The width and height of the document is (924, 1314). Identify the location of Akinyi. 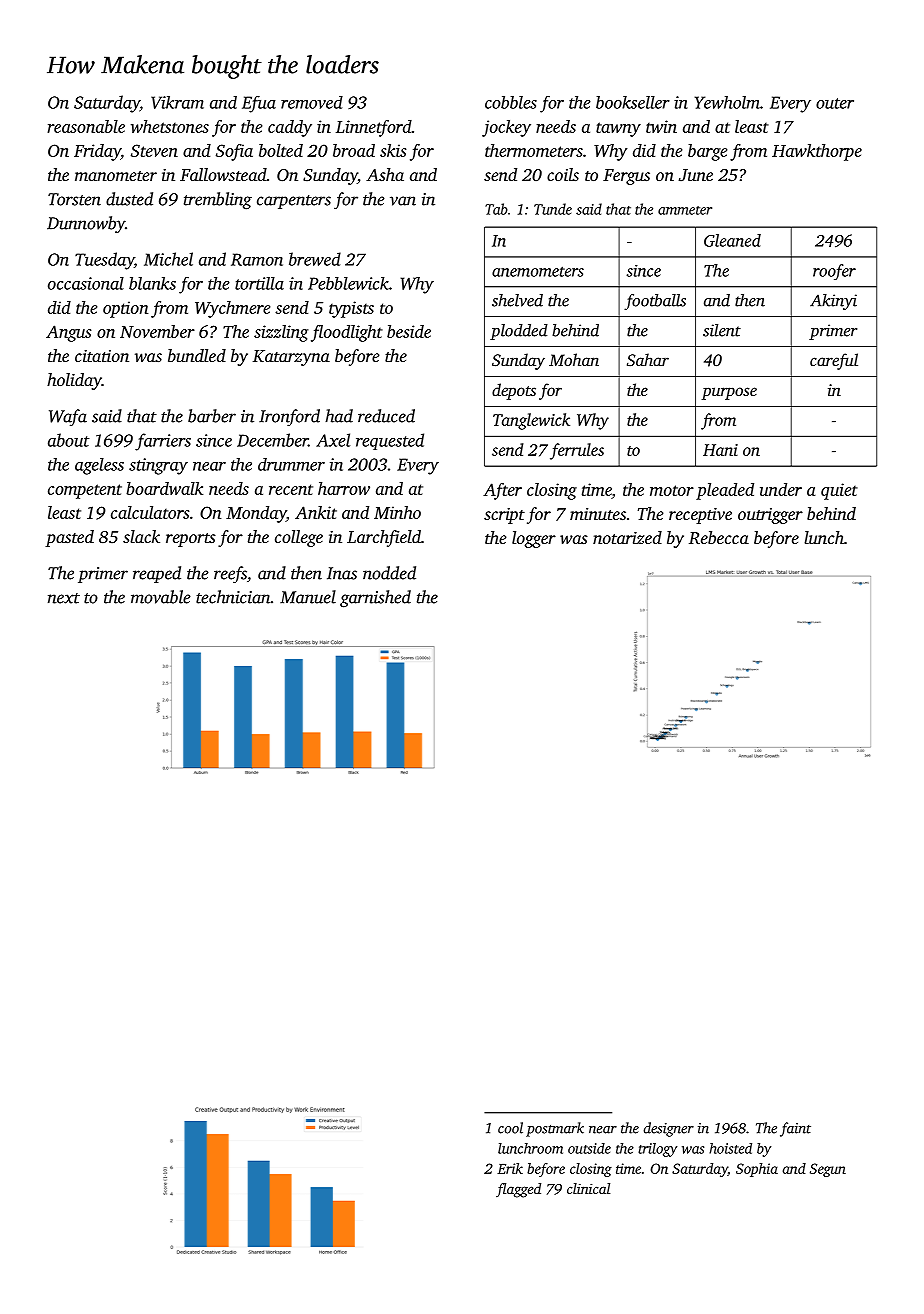
(833, 302).
